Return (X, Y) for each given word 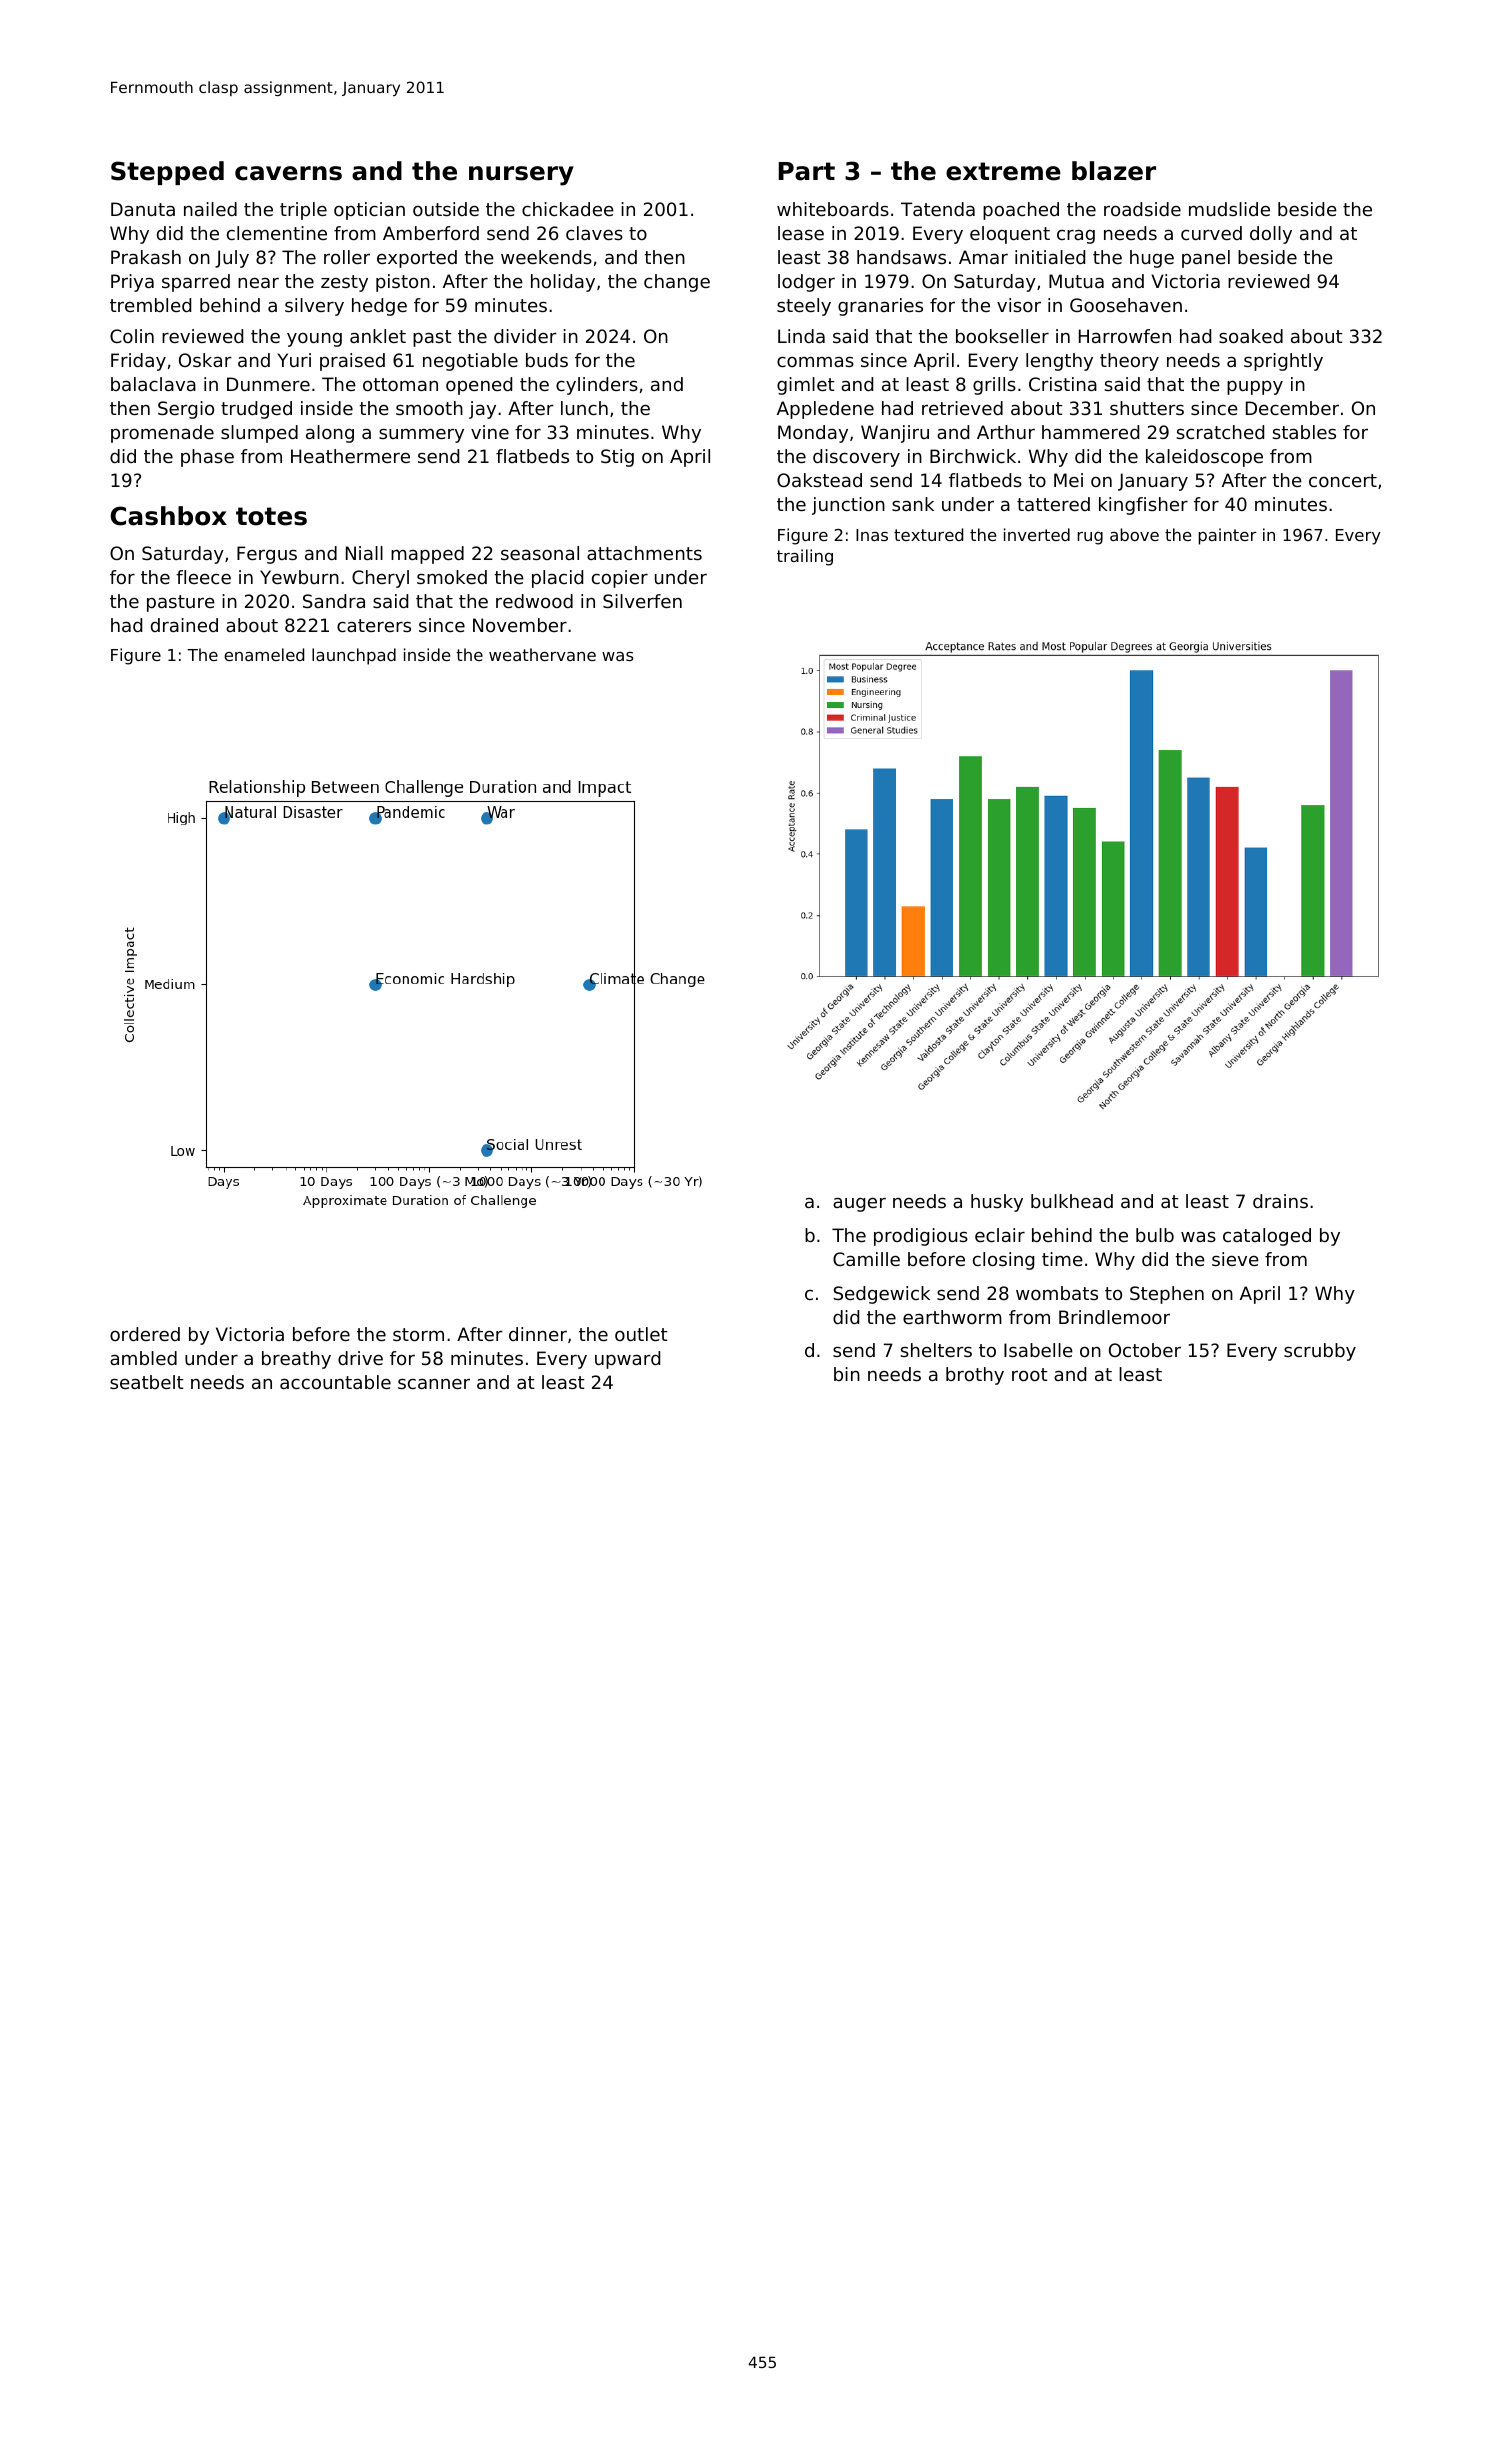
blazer (1114, 171)
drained (184, 625)
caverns (288, 173)
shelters (936, 1350)
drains (1280, 1201)
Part (807, 171)
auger (859, 1205)
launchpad (354, 656)
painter (1227, 536)
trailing (805, 557)
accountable (335, 1382)
